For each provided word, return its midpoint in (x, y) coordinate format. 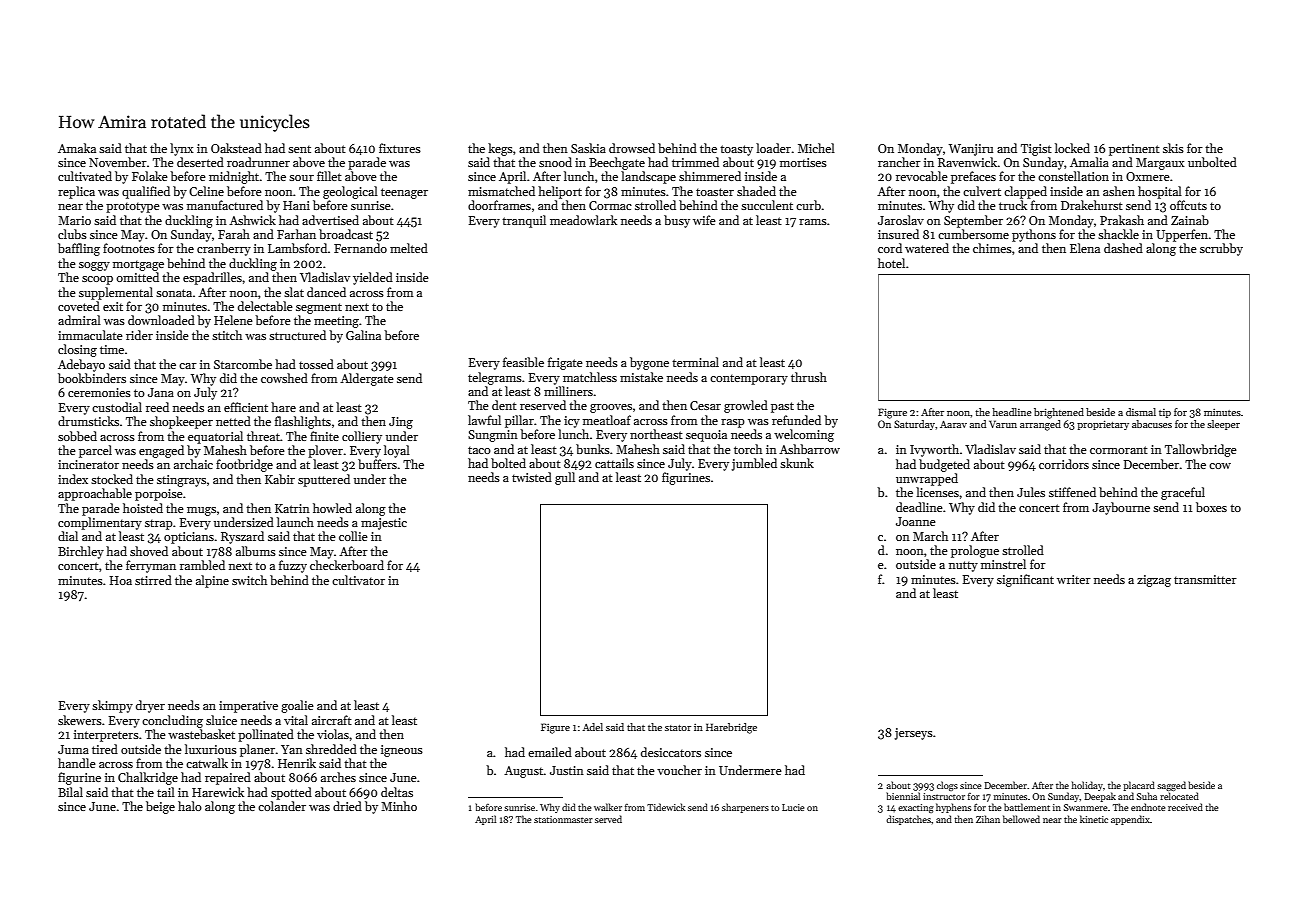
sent (299, 149)
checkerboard (347, 565)
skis (1173, 148)
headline (1012, 412)
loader (773, 148)
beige (160, 807)
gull (565, 478)
